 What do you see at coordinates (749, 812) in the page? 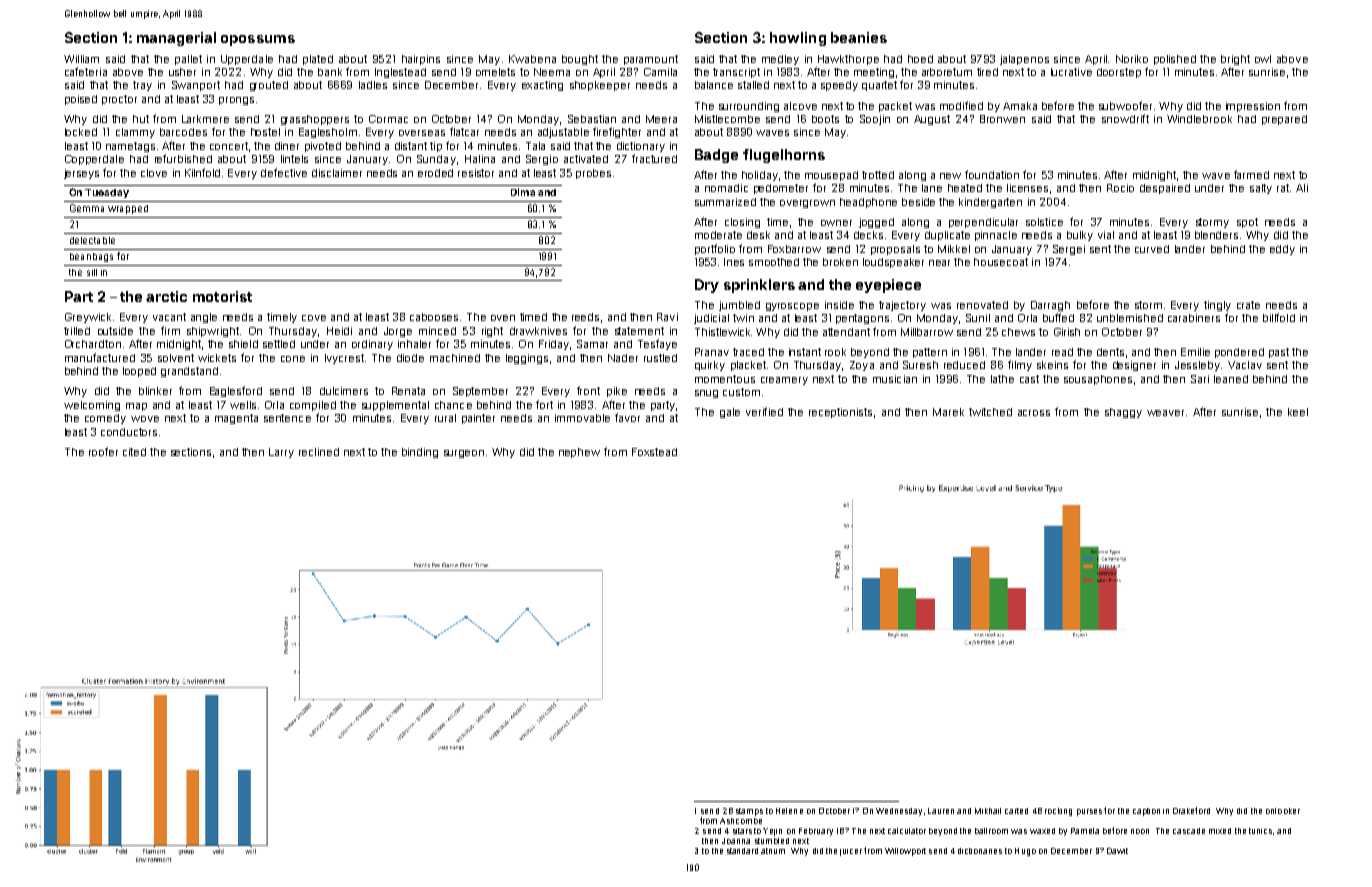
I see `stamps` at bounding box center [749, 812].
